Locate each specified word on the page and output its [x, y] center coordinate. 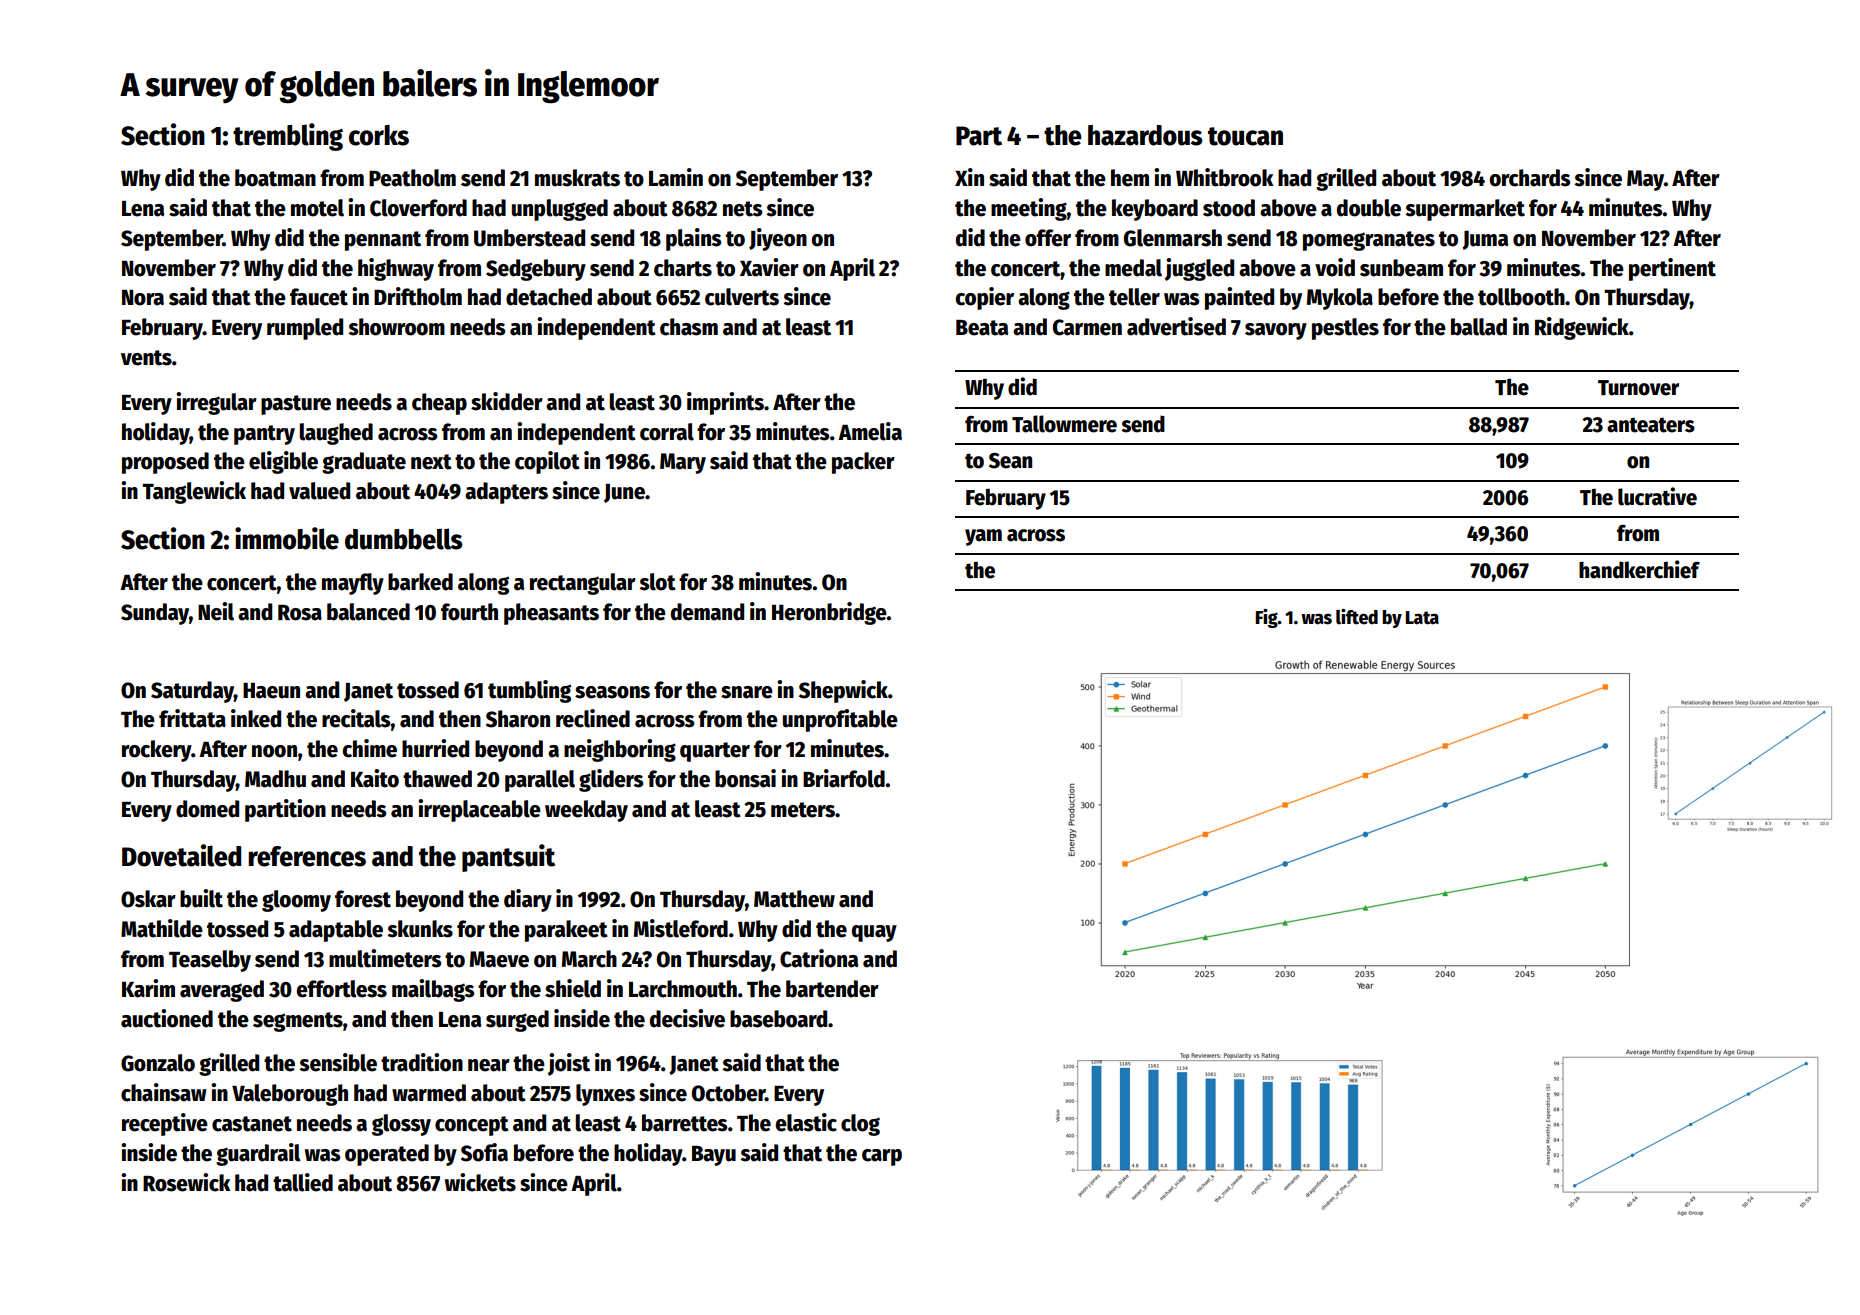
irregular [216, 403]
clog [860, 1125]
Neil [216, 611]
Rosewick [187, 1182]
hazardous [1145, 135]
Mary [683, 463]
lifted [1357, 617]
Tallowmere [1064, 424]
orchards [1530, 178]
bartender [832, 989]
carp [882, 1157]
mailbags [433, 990]
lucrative [1657, 496]
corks [379, 135]
